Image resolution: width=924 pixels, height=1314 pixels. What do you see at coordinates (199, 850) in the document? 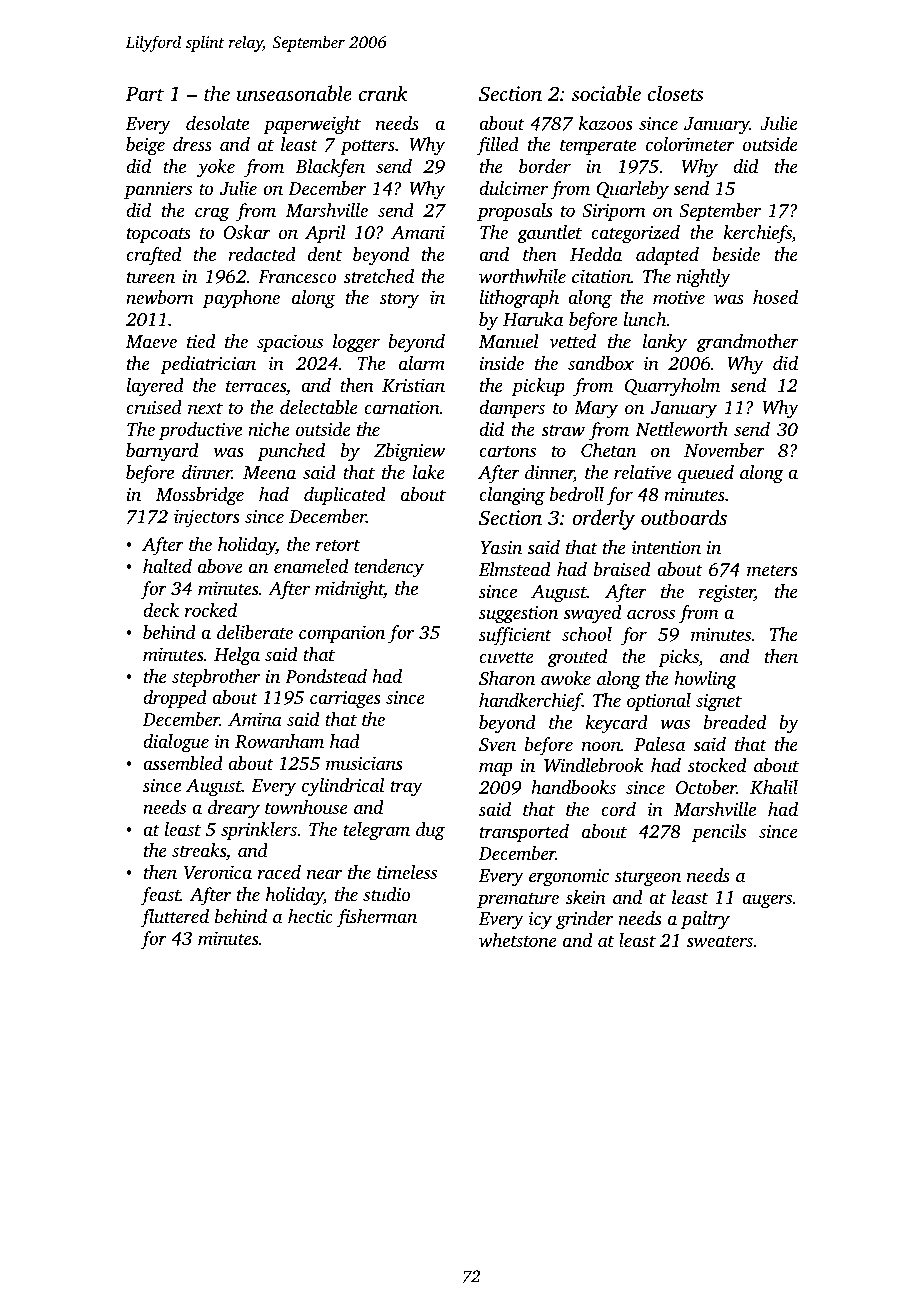
I see `streaks` at bounding box center [199, 850].
